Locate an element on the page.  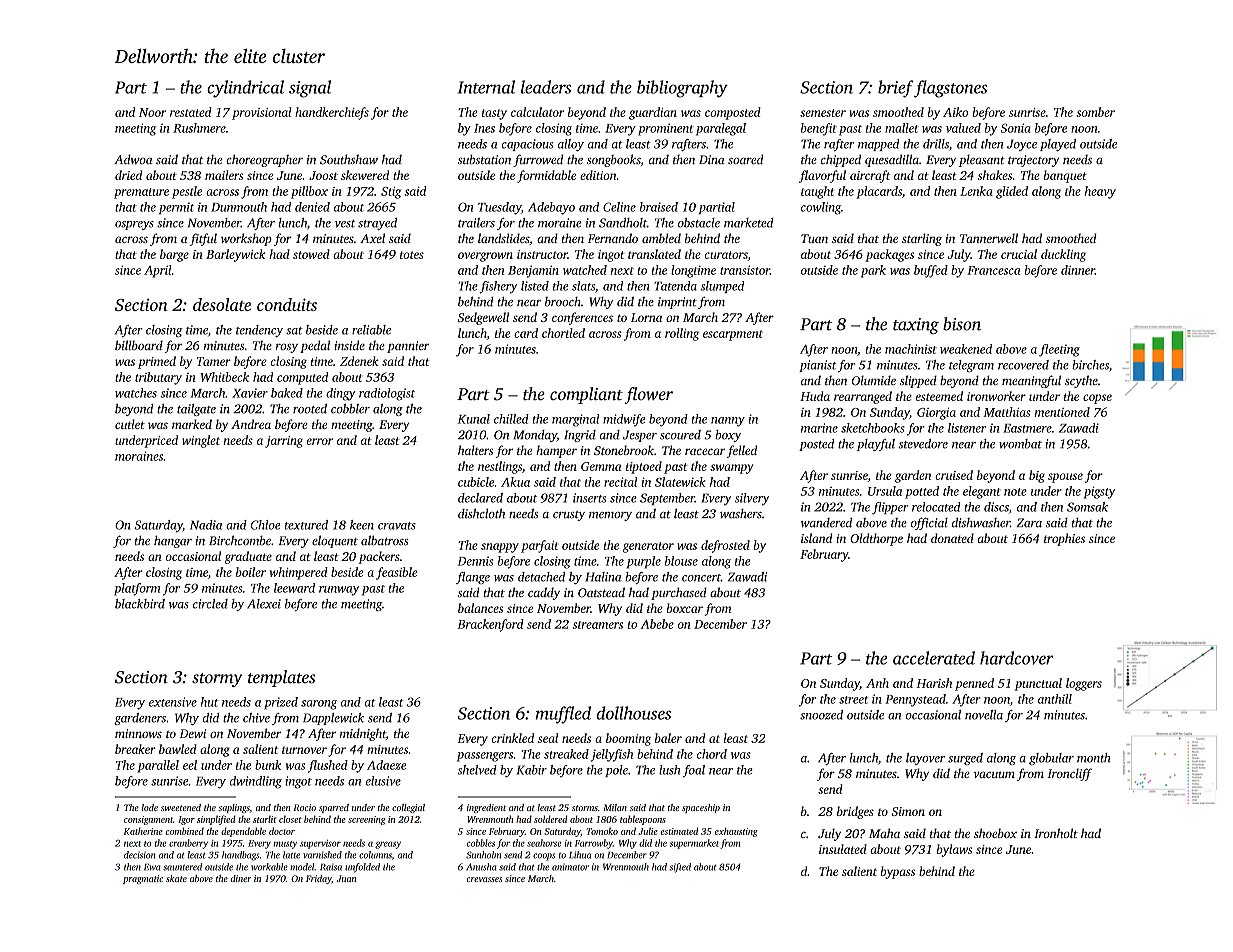
Stonebrook is located at coordinates (624, 450).
